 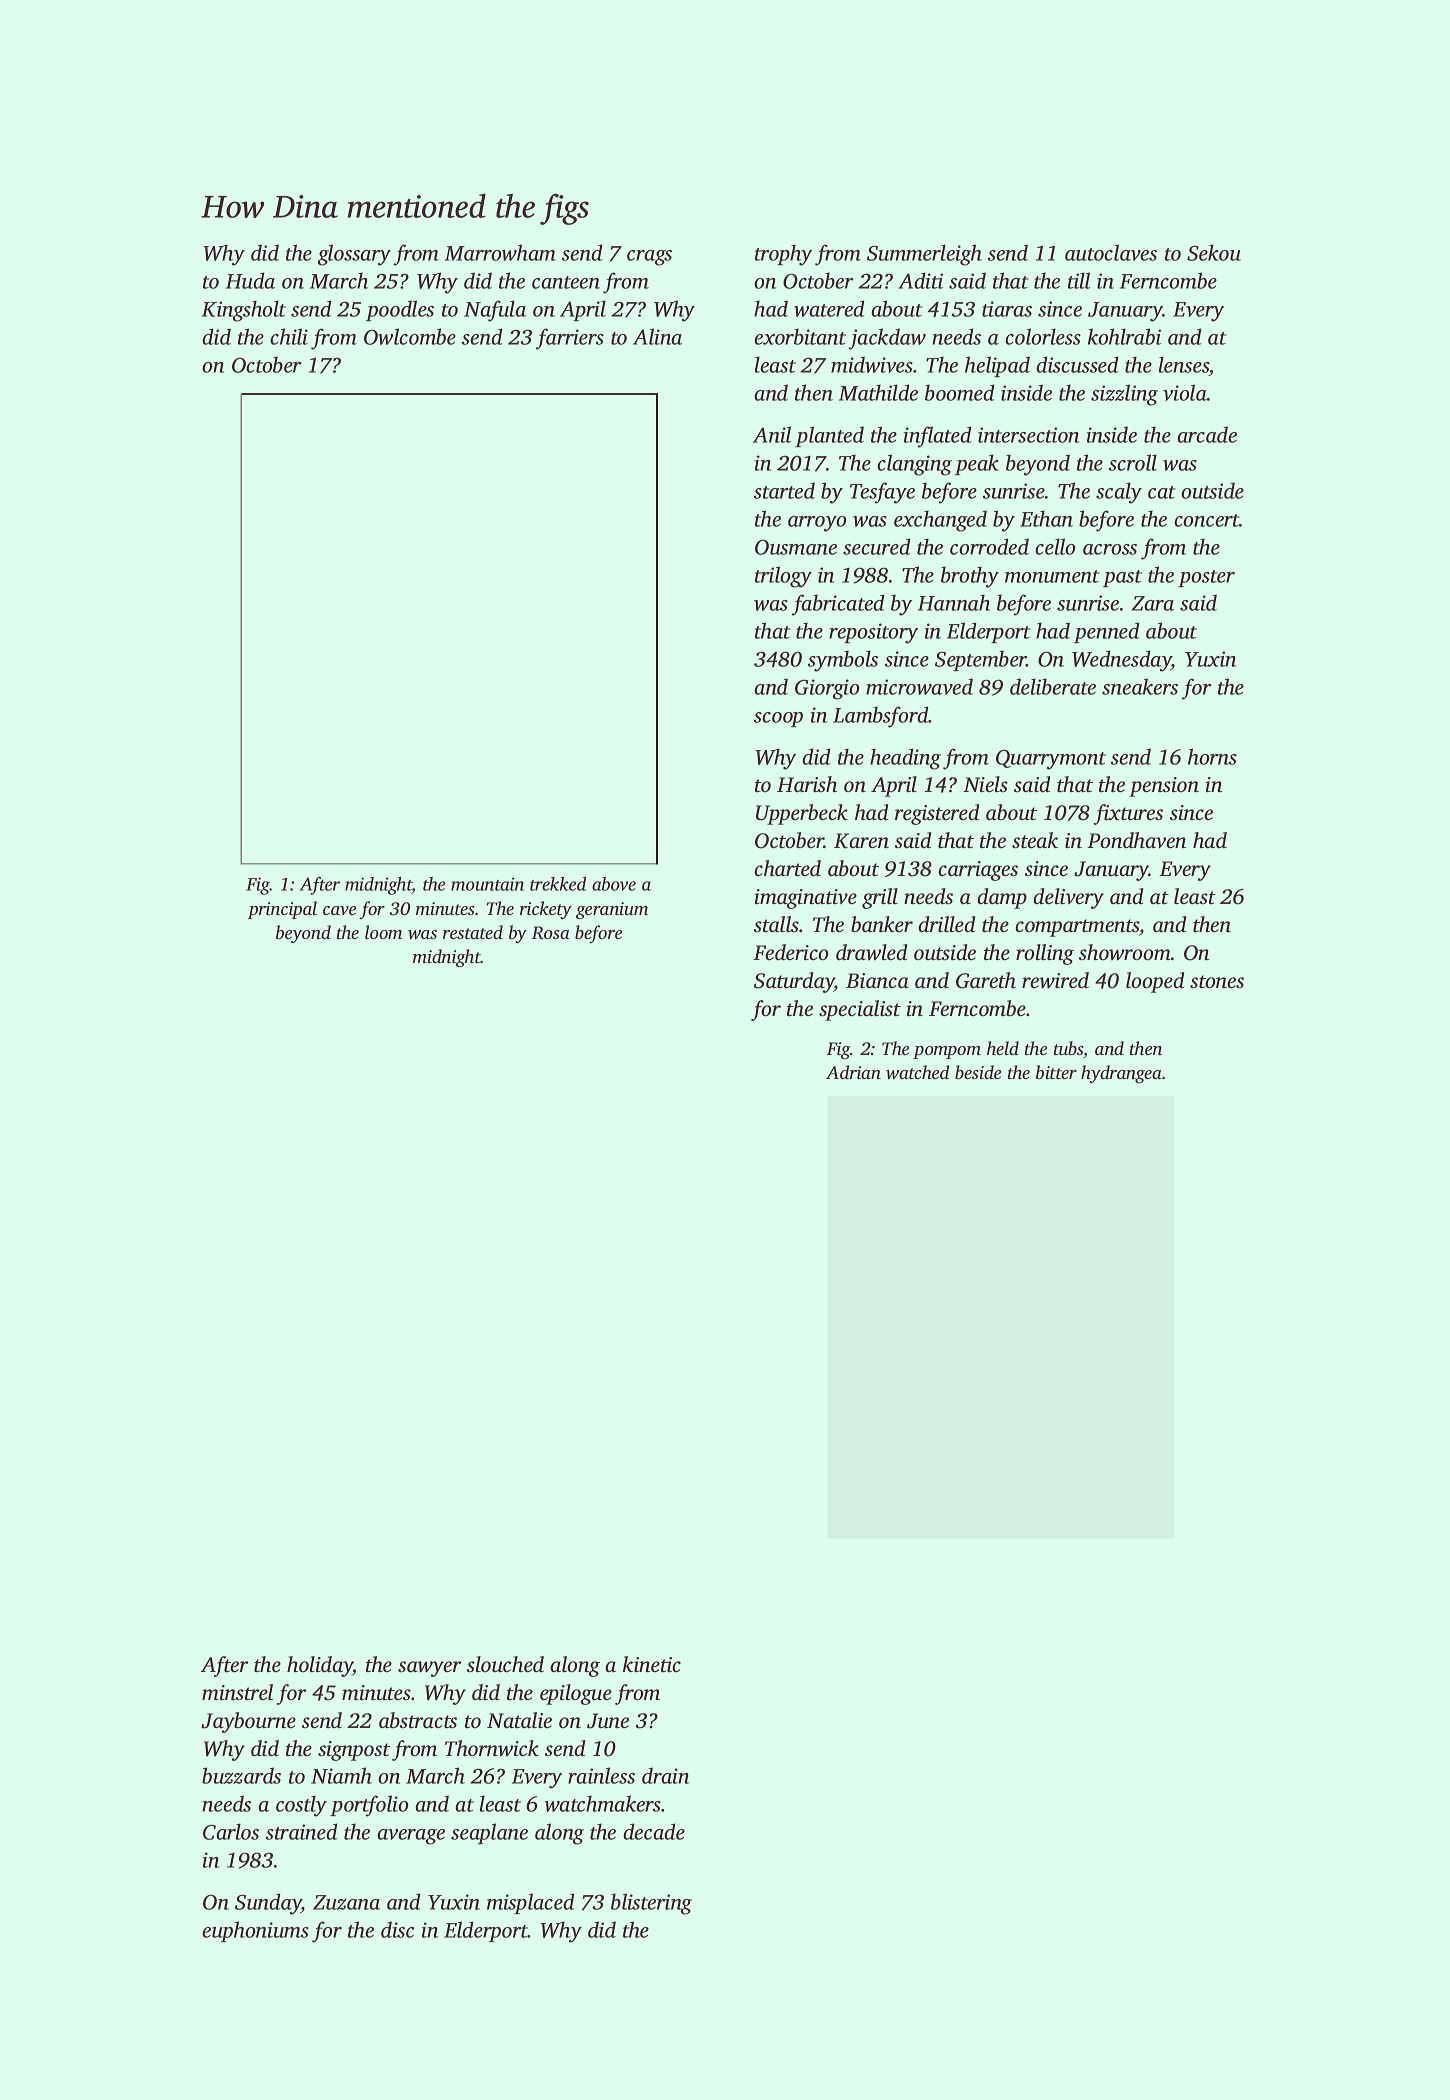 What do you see at coordinates (652, 1664) in the screenshot?
I see `kinetic` at bounding box center [652, 1664].
